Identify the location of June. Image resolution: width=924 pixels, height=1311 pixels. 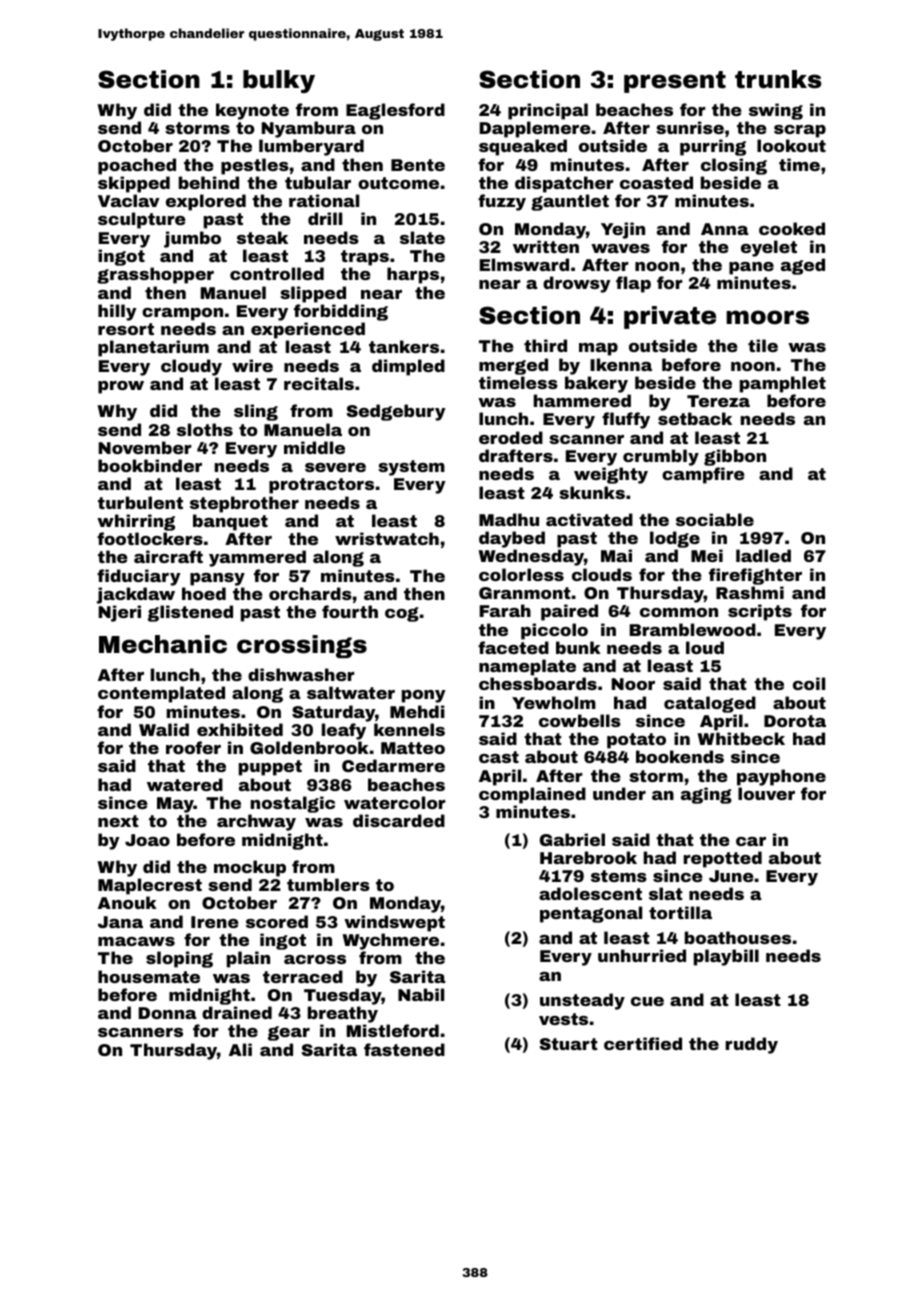
(731, 876).
